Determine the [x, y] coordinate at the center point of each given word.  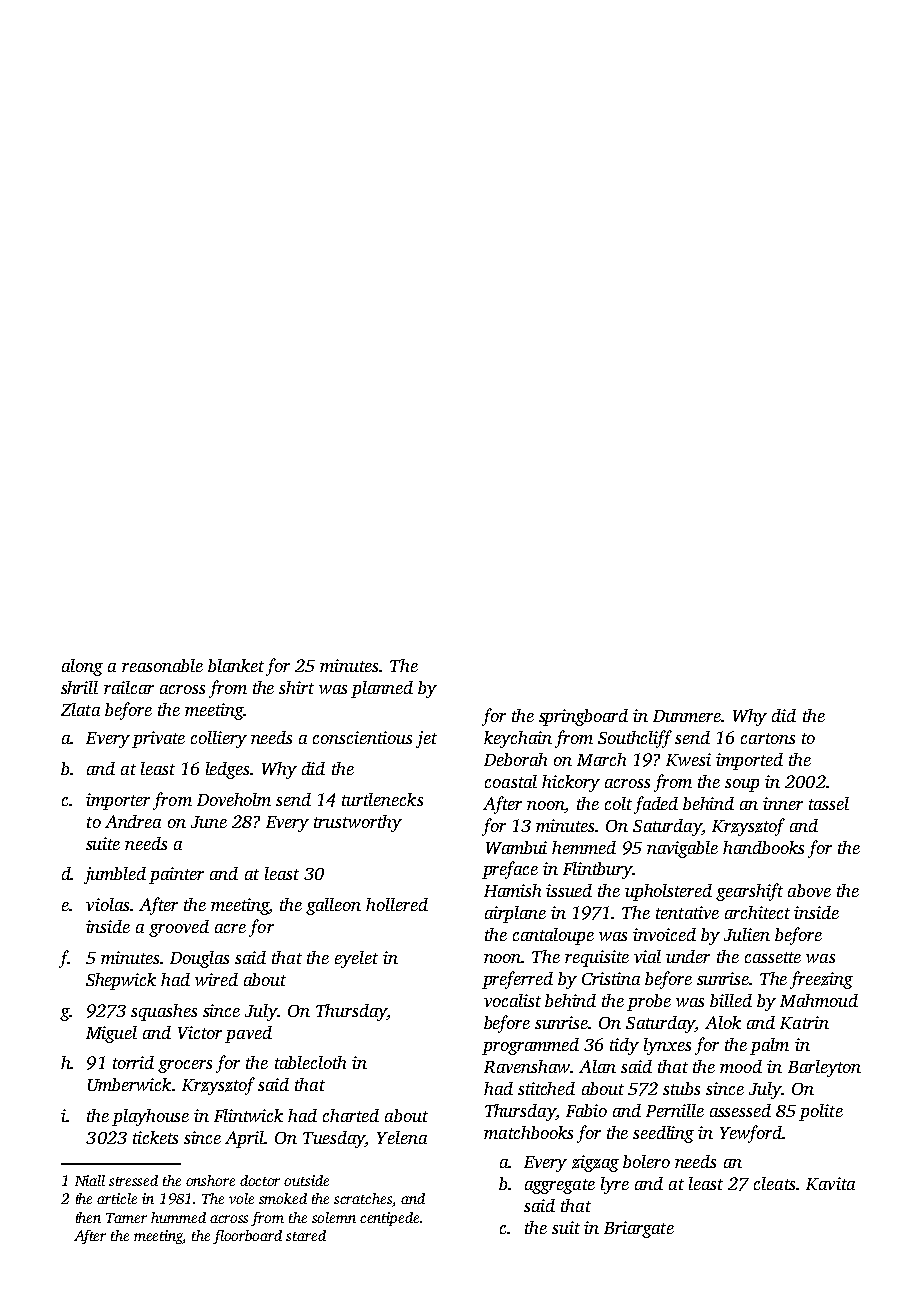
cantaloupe [553, 936]
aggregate [560, 1186]
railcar [129, 687]
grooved [179, 928]
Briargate [639, 1229]
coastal [511, 781]
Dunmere [687, 716]
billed [731, 1000]
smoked [283, 1198]
